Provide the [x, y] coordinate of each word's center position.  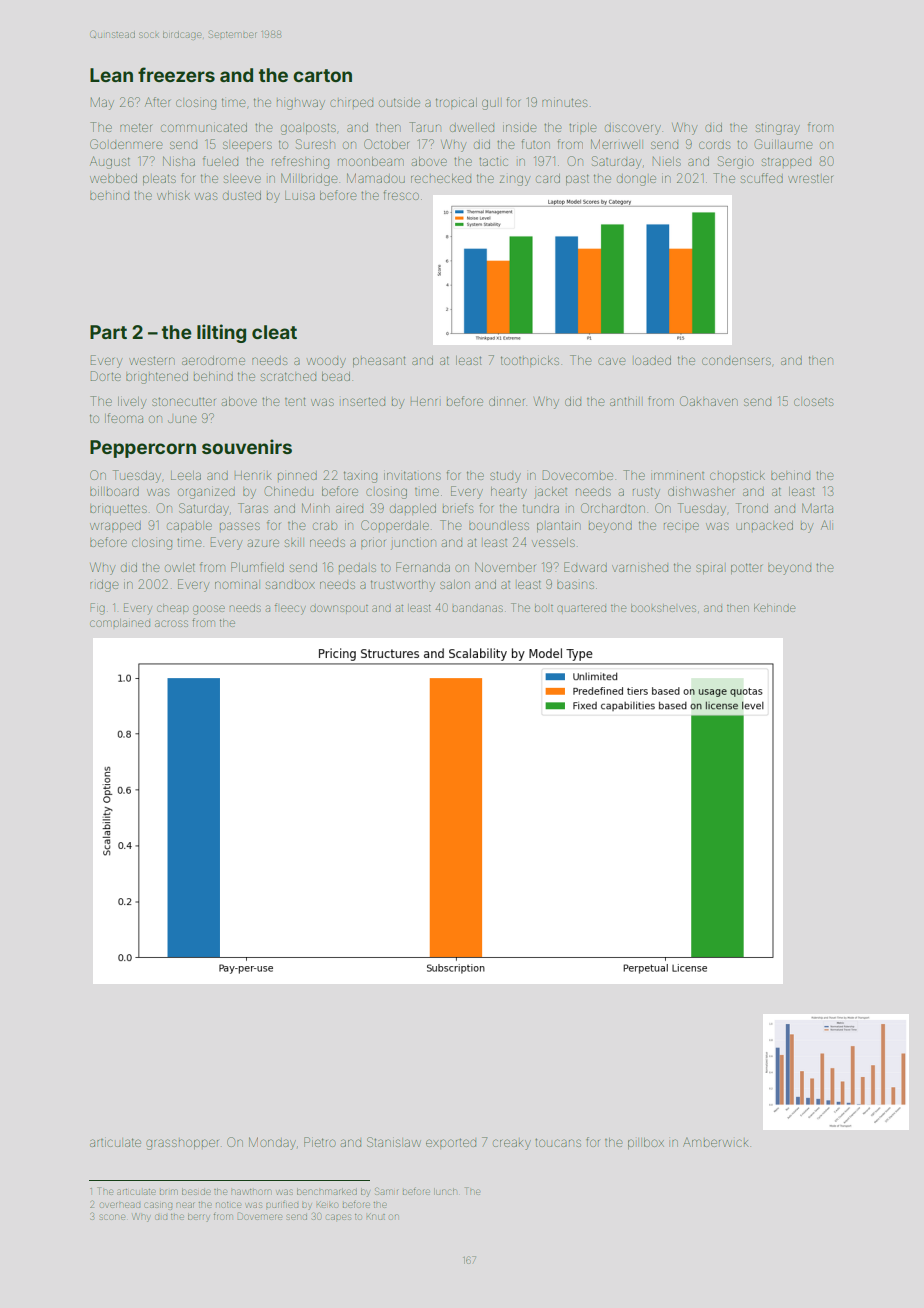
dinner [506, 401]
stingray [778, 129]
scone [113, 1217]
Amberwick [715, 1142]
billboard [114, 491]
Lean [111, 75]
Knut [376, 1216]
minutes [564, 103]
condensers [736, 361]
